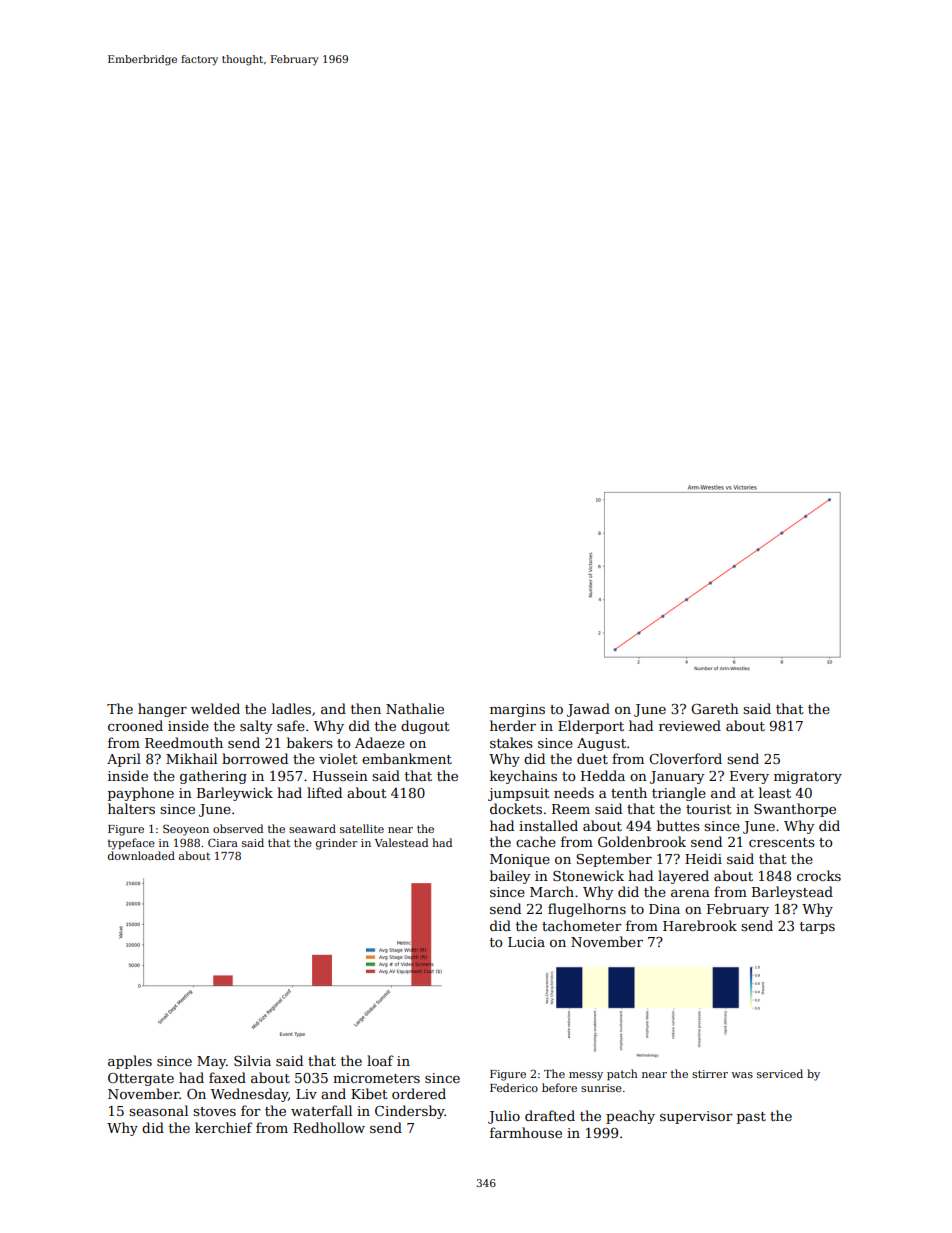 The width and height of the screenshot is (952, 1233). I want to click on downloaded, so click(141, 855).
